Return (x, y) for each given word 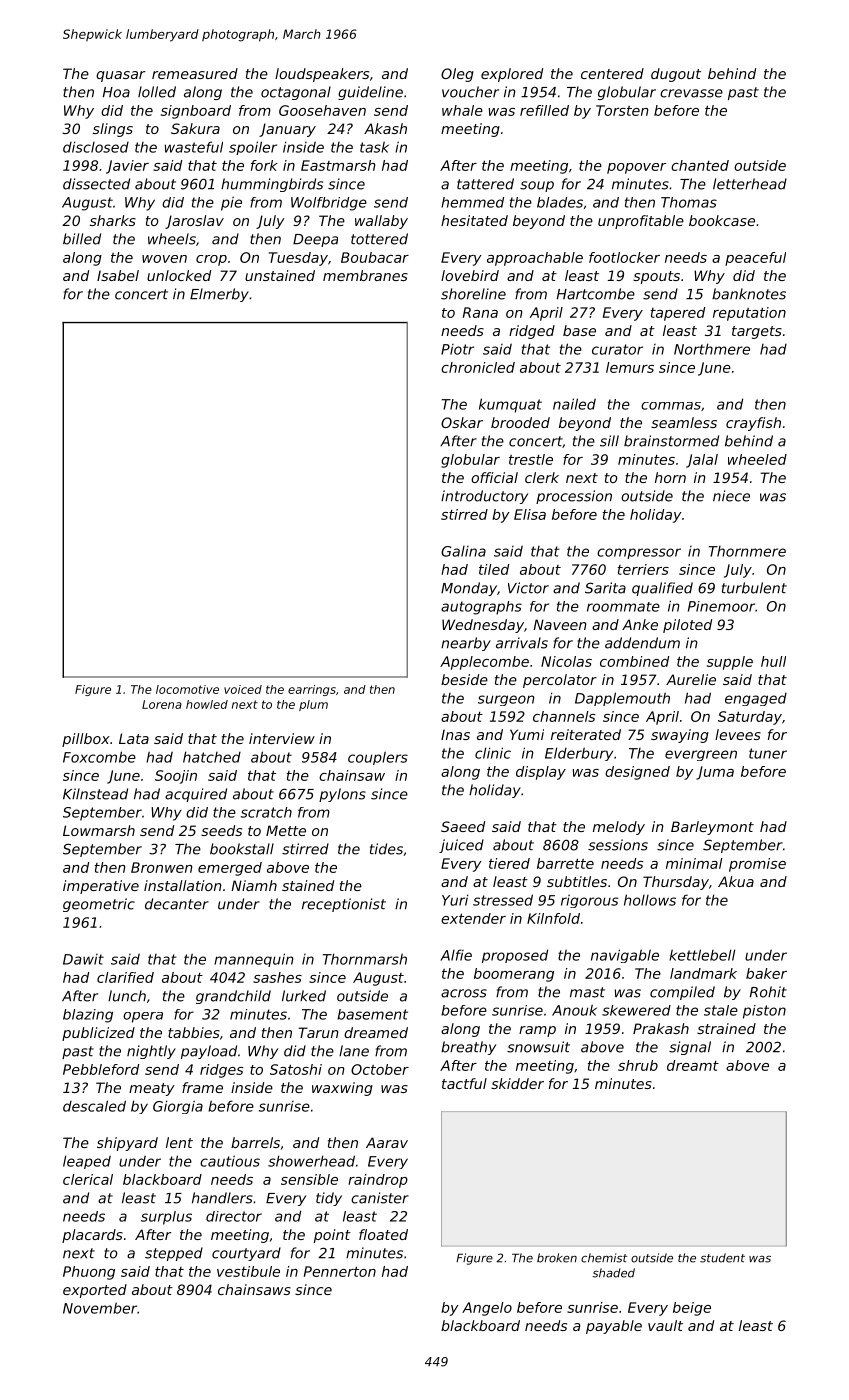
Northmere (712, 349)
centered (612, 73)
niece (731, 496)
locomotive (187, 689)
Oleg (457, 75)
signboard (196, 112)
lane (354, 1051)
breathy (468, 1048)
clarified (125, 977)
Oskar (462, 422)
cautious (230, 1161)
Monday (469, 589)
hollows (650, 900)
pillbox (86, 740)
